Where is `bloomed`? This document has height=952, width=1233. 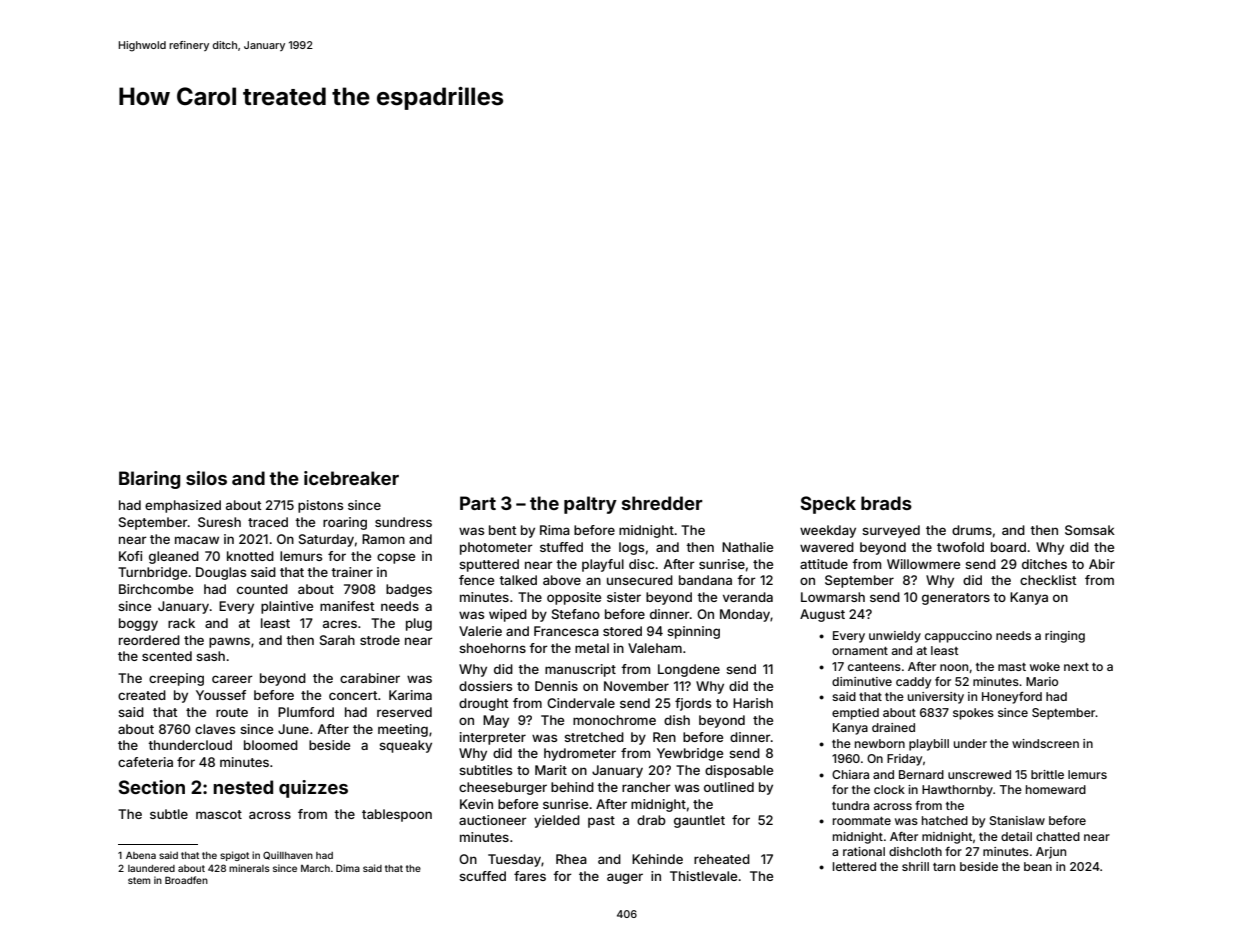 bloomed is located at coordinates (271, 745).
